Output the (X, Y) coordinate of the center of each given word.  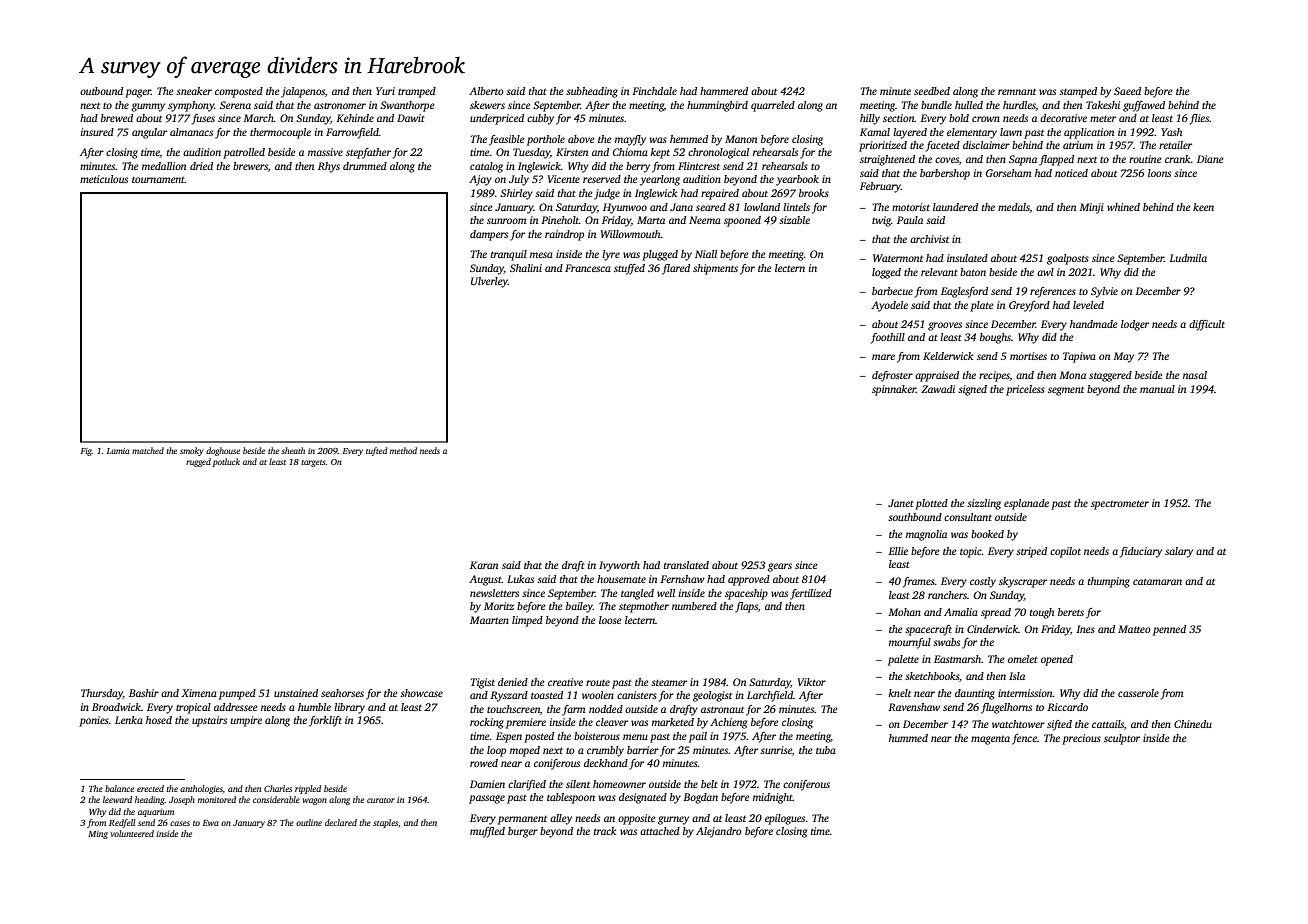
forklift (325, 721)
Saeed (1127, 91)
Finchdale (654, 91)
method (403, 450)
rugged (198, 462)
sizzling (984, 504)
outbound (101, 91)
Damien (487, 784)
